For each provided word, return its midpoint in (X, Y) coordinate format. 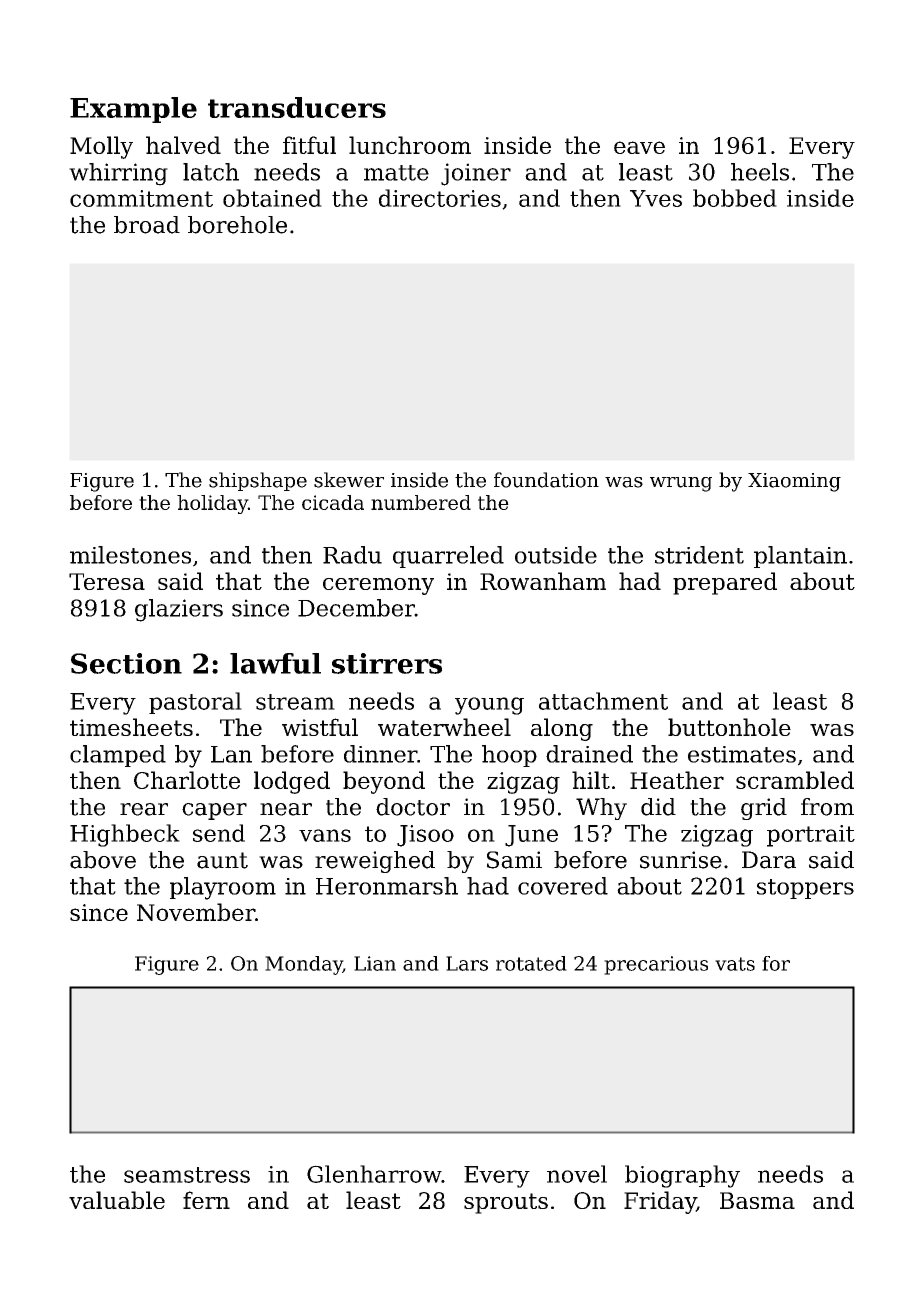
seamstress (187, 1175)
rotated (531, 963)
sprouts (506, 1203)
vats (735, 964)
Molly (101, 147)
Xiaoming (794, 482)
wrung (681, 484)
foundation (546, 480)
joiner (476, 174)
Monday (304, 965)
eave (639, 147)
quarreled (448, 557)
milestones (130, 555)
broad (147, 225)
